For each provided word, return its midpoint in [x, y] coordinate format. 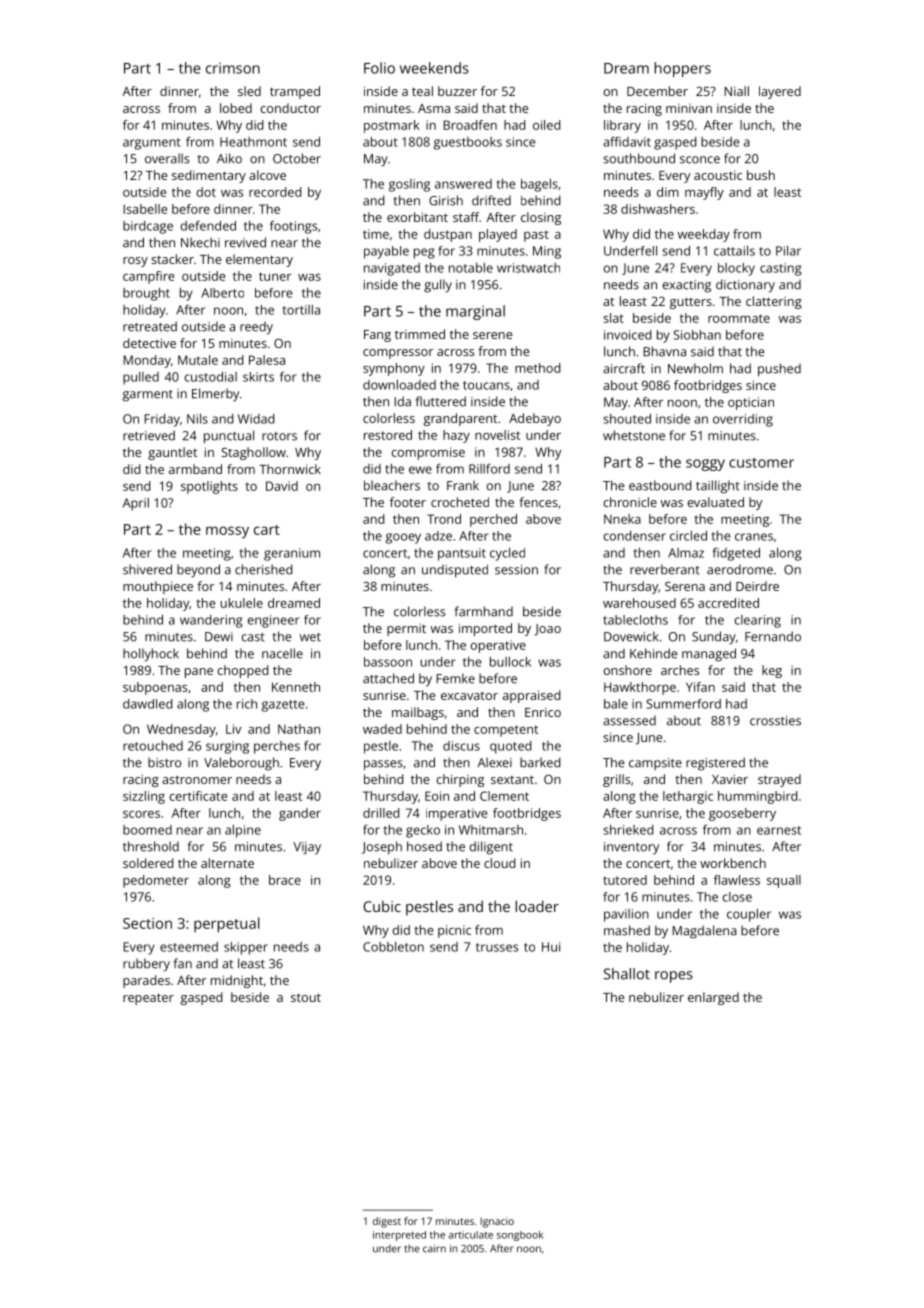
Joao [547, 630]
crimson [233, 68]
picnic [454, 931]
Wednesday [181, 730]
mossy [227, 532]
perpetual [226, 925]
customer [761, 463]
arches [680, 670]
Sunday [714, 638]
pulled [141, 378]
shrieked [628, 830]
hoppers [683, 69]
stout [306, 997]
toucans [486, 385]
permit [406, 630]
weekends [434, 68]
